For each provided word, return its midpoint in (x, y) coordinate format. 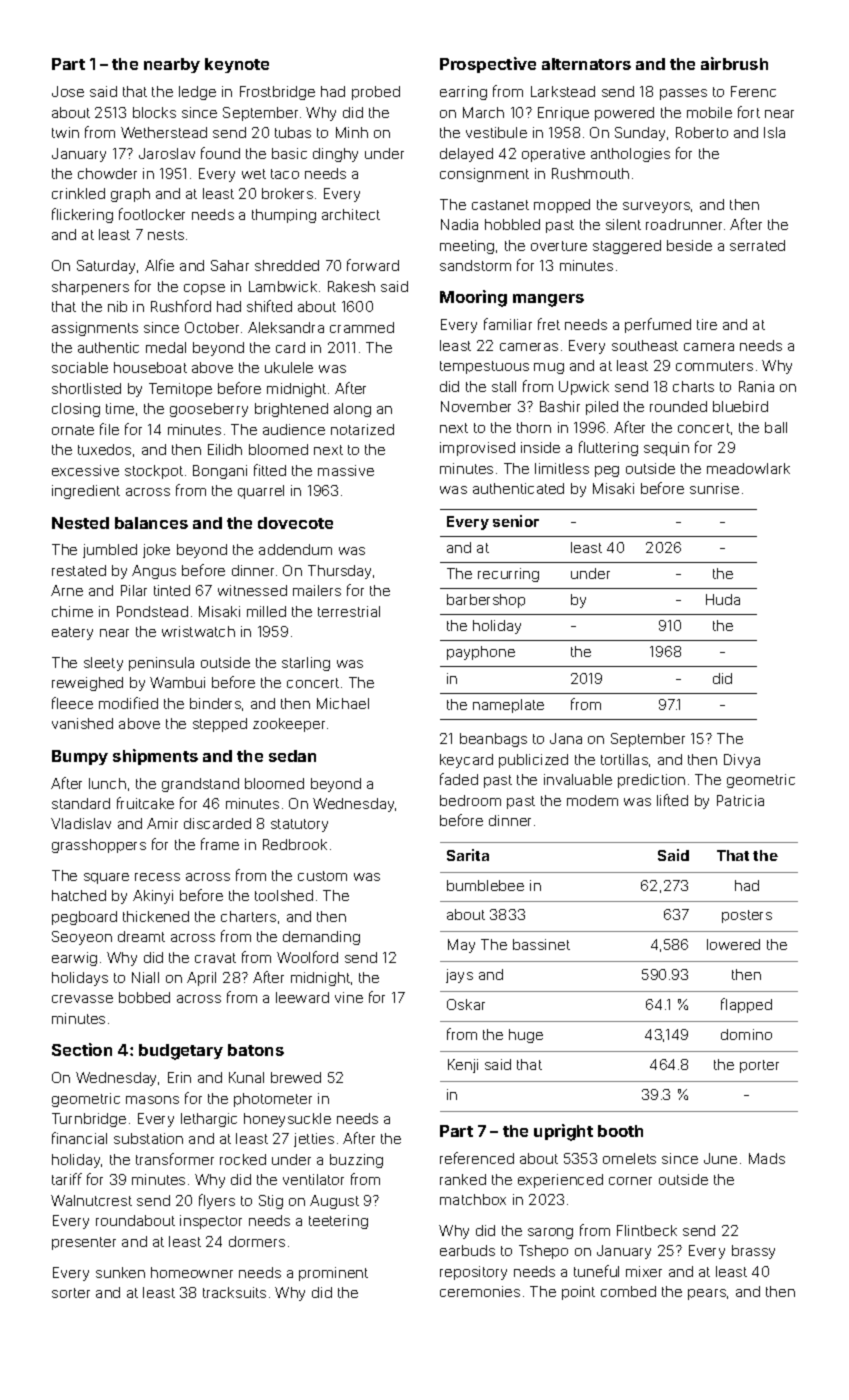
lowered (733, 944)
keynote (237, 65)
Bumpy (80, 757)
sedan (292, 756)
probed (376, 93)
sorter (71, 1293)
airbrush (734, 63)
